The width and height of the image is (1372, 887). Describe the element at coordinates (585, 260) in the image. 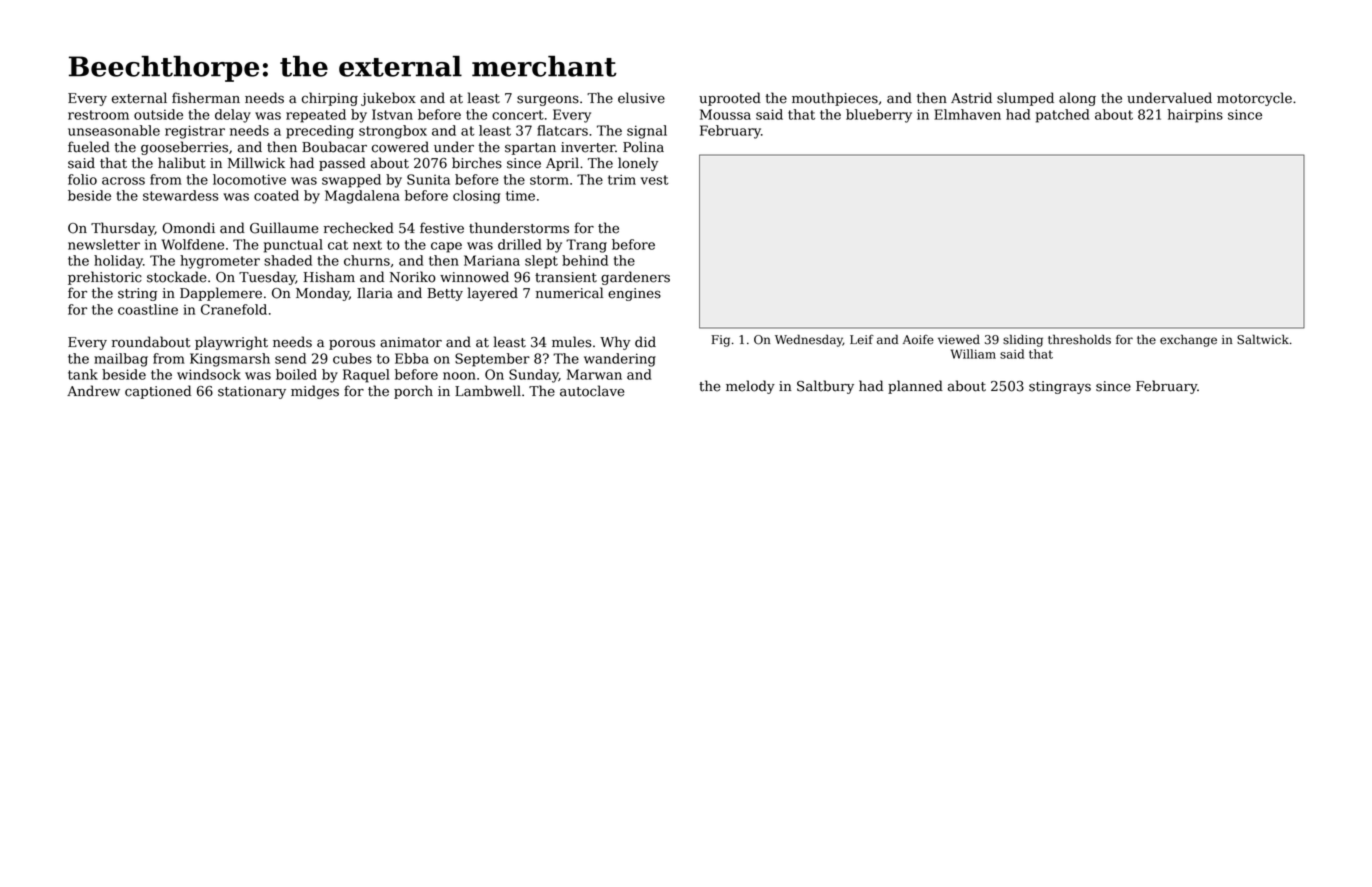

I see `behind` at that location.
